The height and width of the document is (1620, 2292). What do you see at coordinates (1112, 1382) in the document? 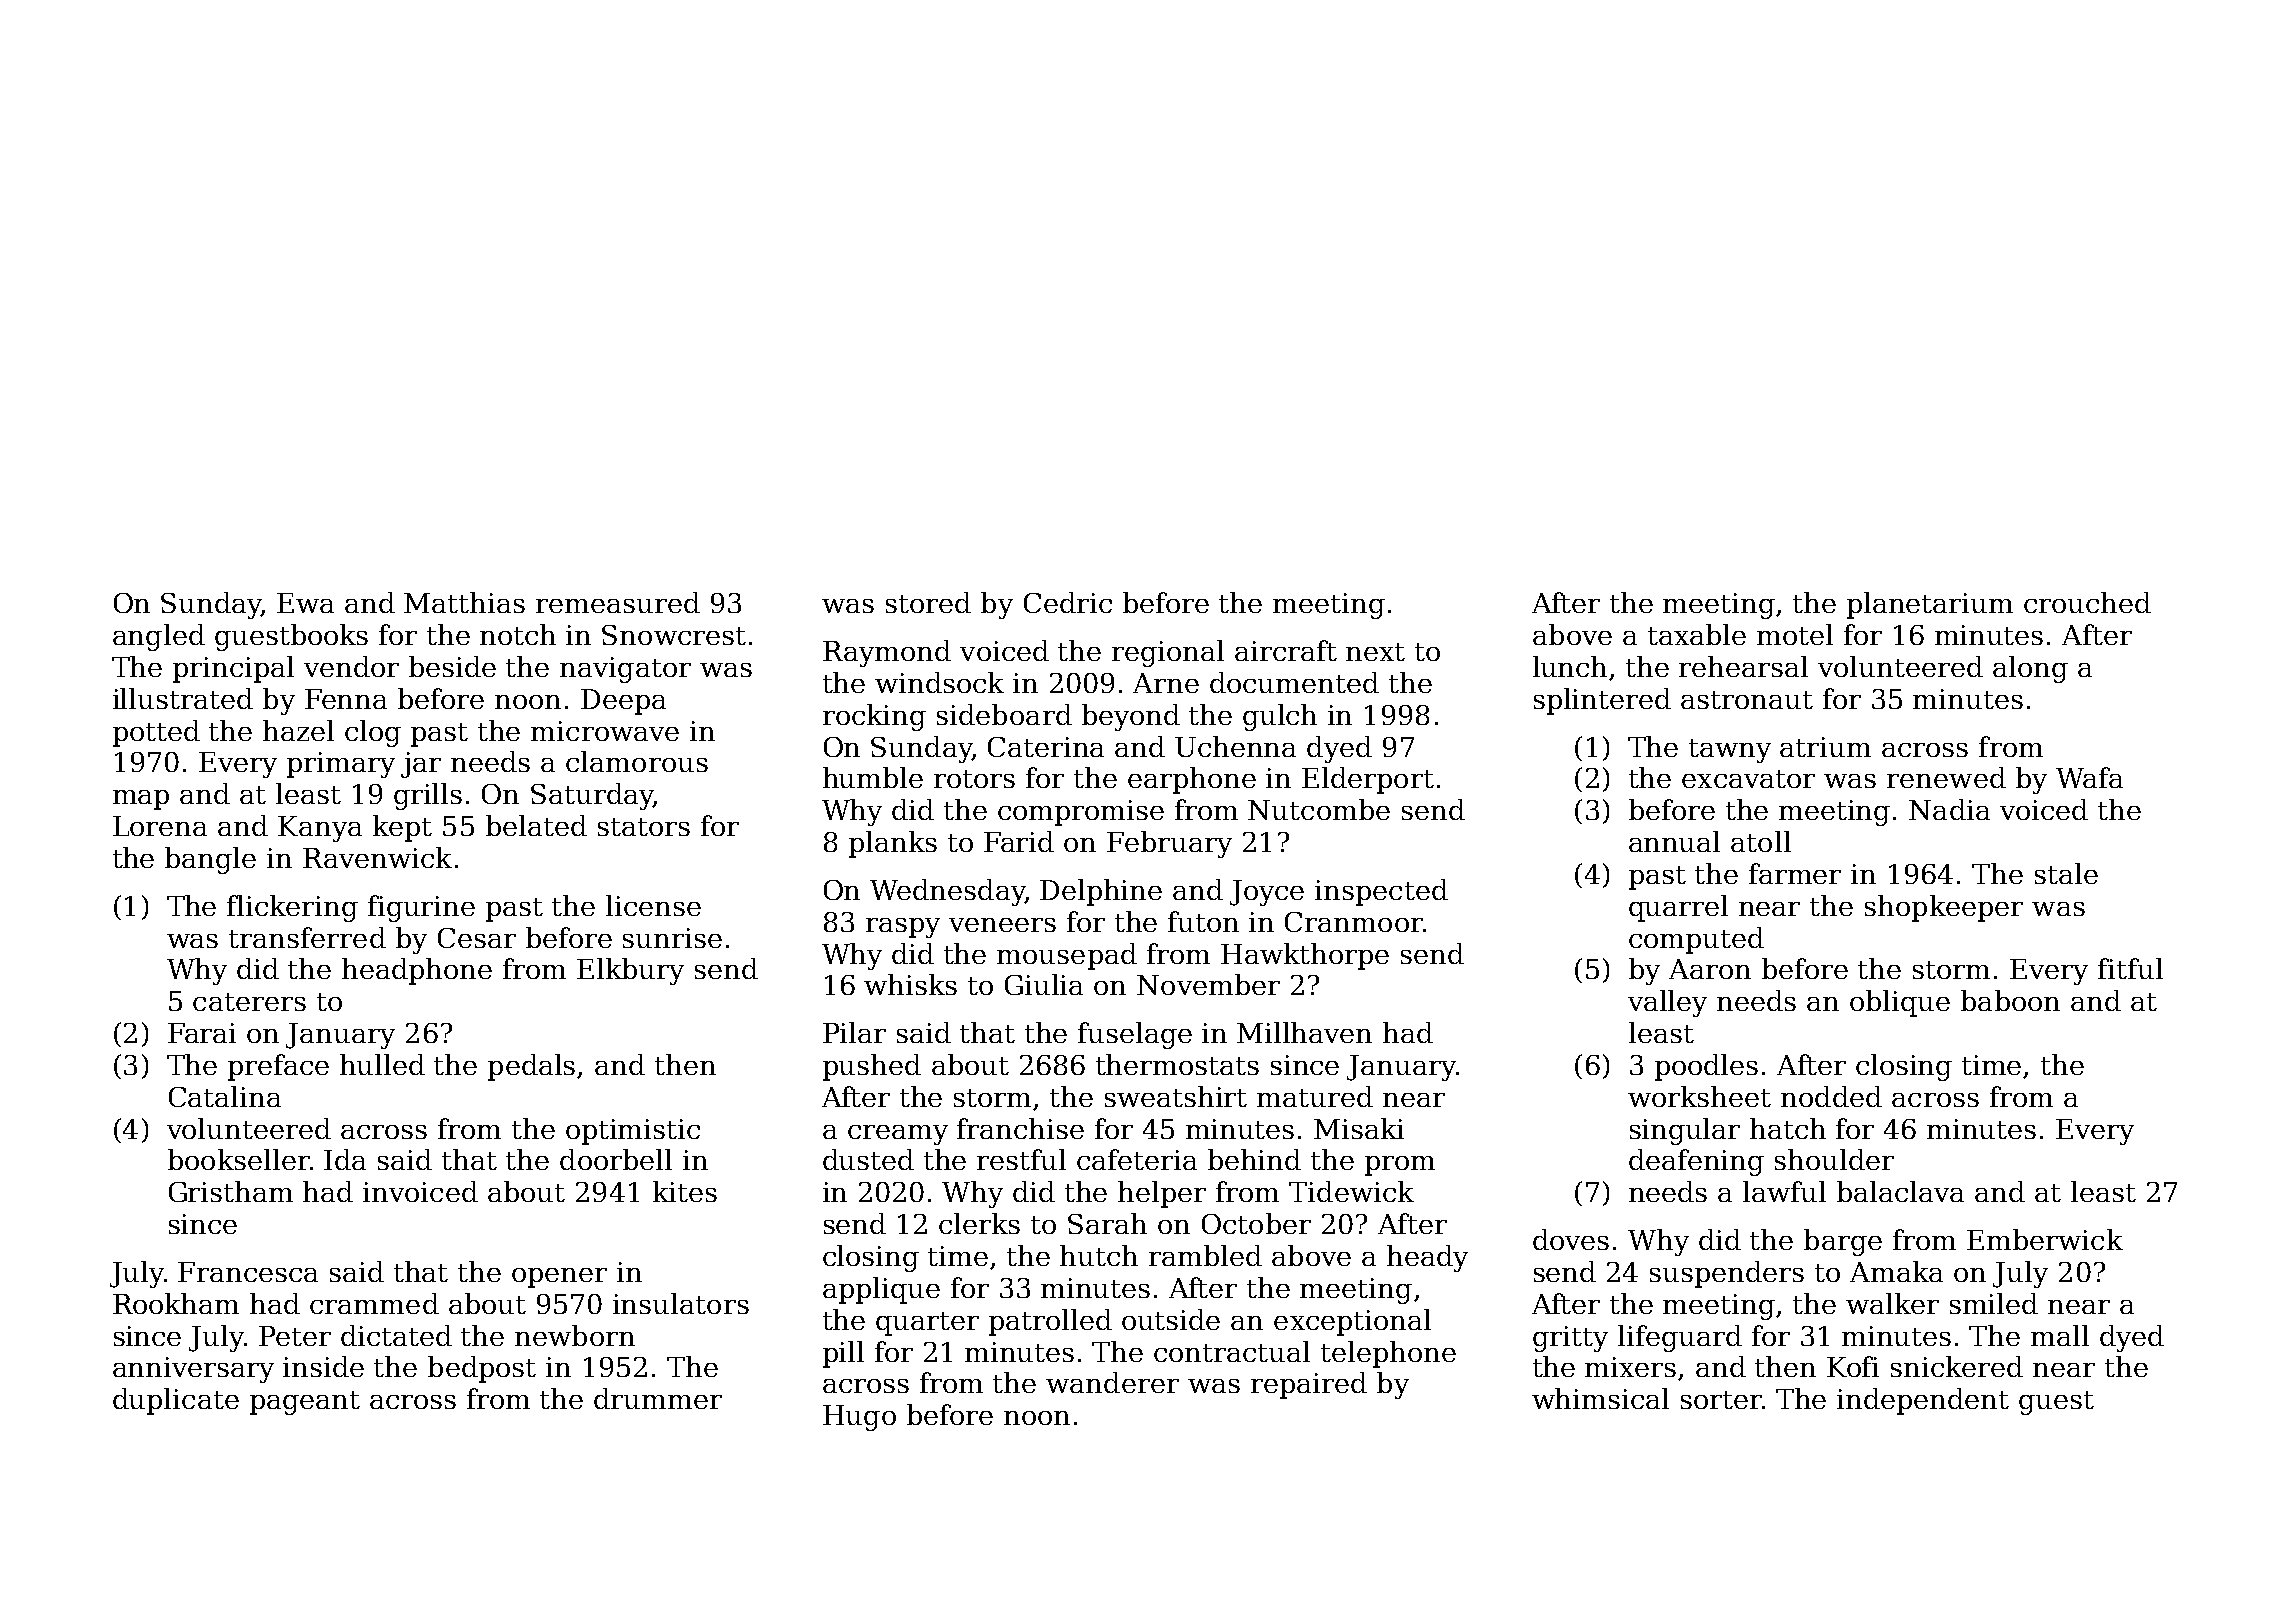
I see `wanderer` at bounding box center [1112, 1382].
